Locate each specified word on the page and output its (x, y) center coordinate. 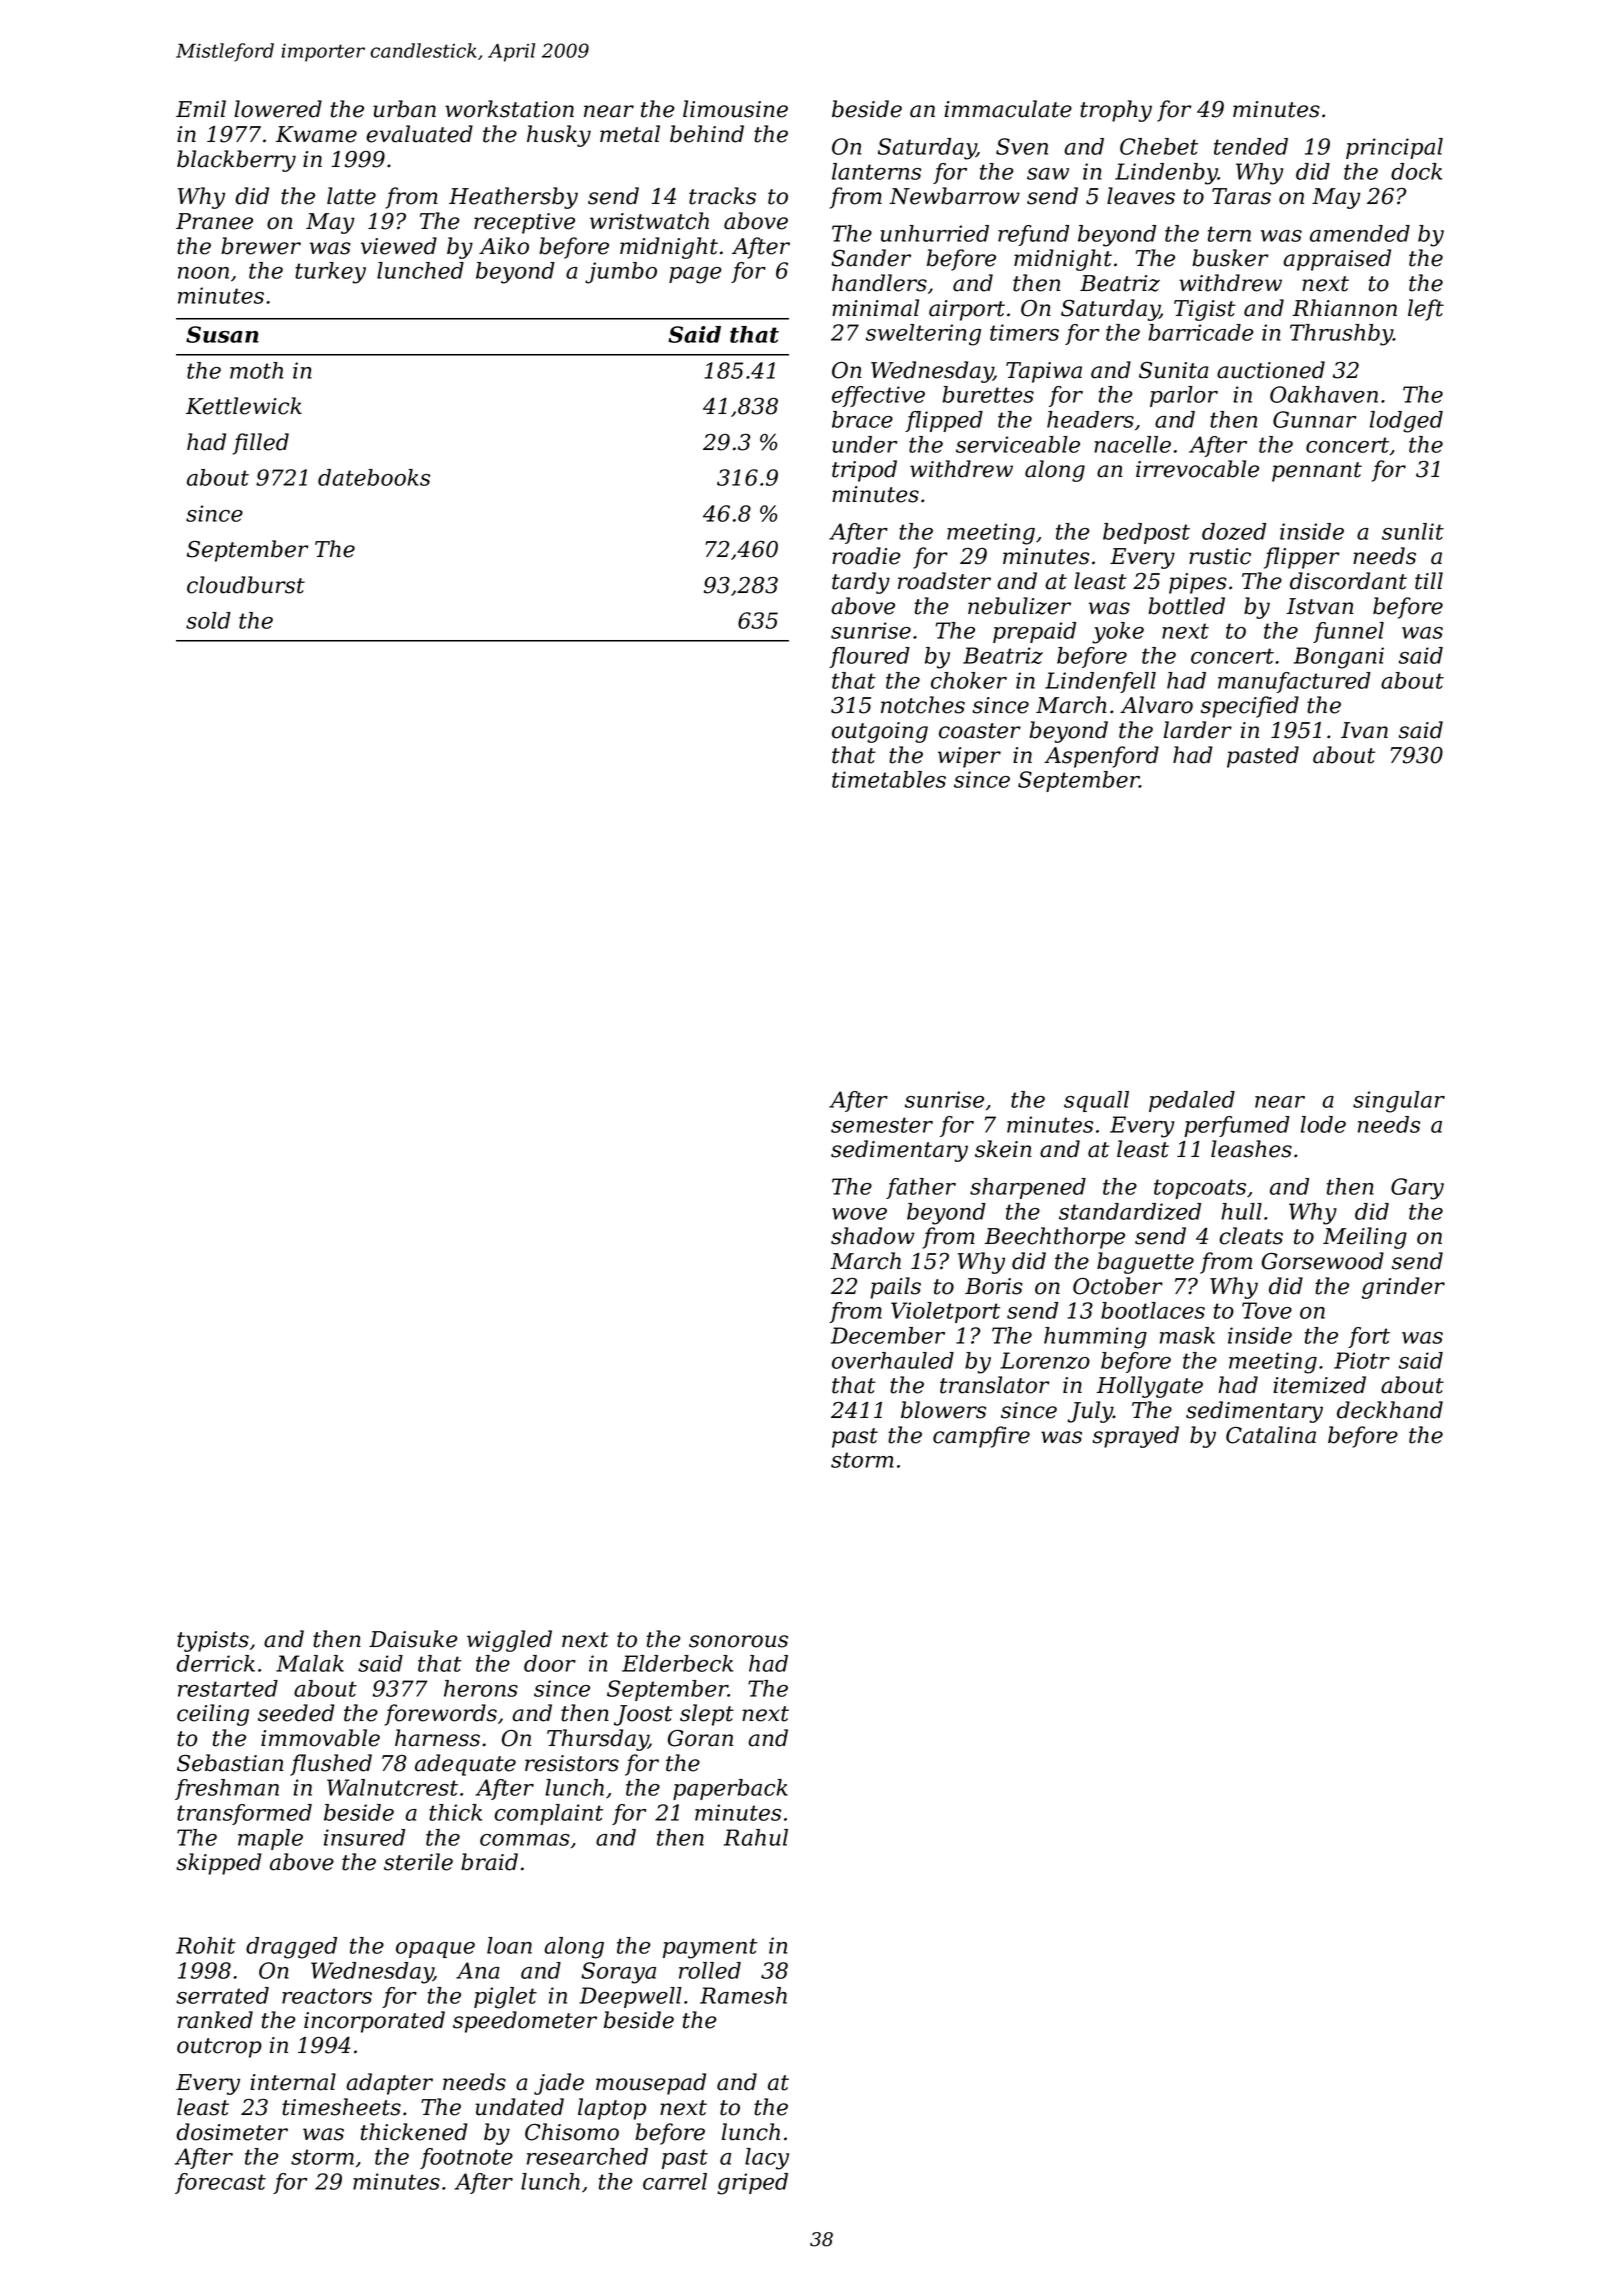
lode (1323, 1124)
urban (404, 109)
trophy (1116, 111)
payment (710, 1948)
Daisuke (413, 1639)
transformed (244, 1814)
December (888, 1335)
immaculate (1008, 109)
